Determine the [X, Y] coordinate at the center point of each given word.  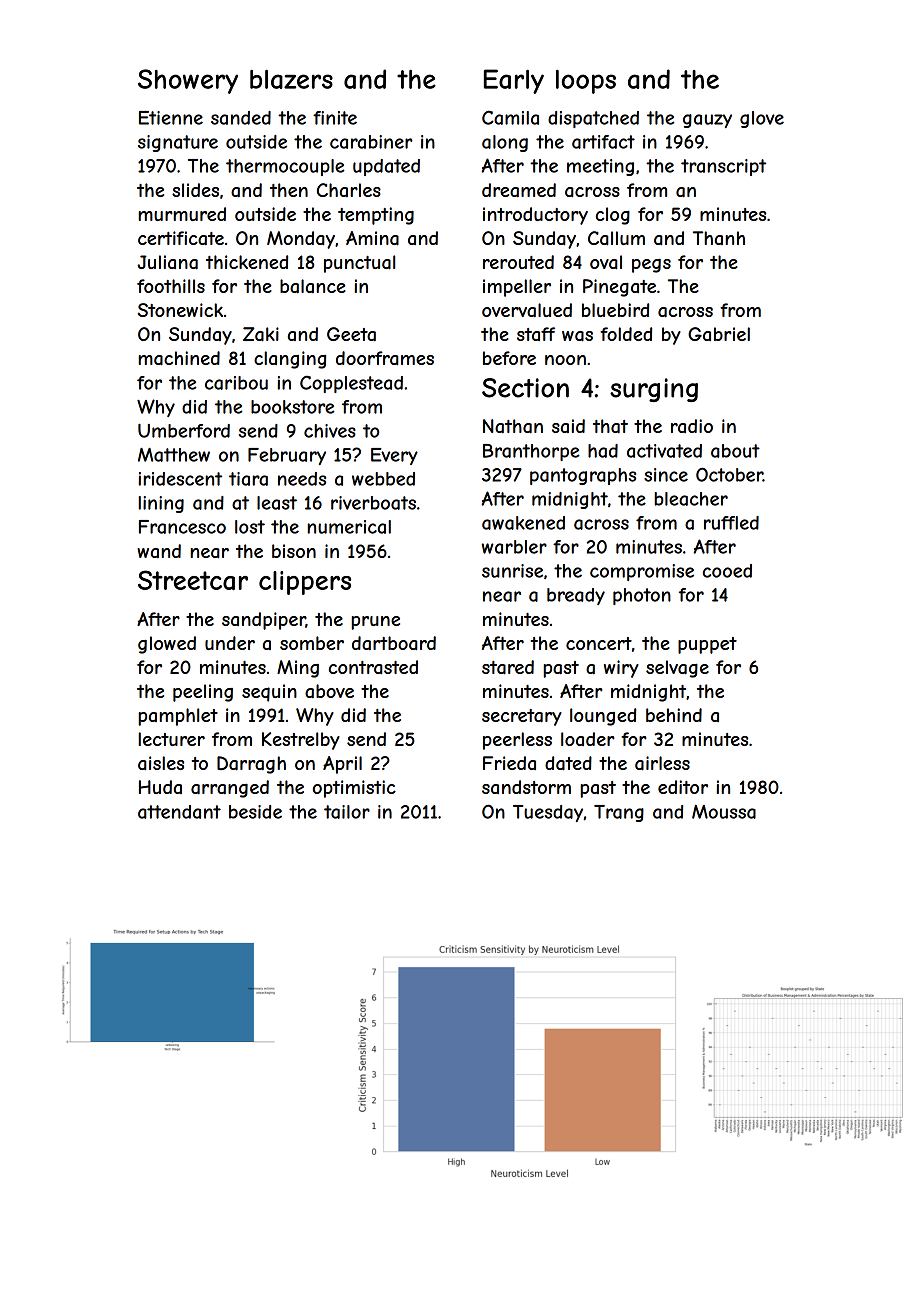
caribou [236, 383]
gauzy [707, 121]
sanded [241, 118]
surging [654, 390]
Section [525, 388]
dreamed [519, 190]
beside [255, 812]
